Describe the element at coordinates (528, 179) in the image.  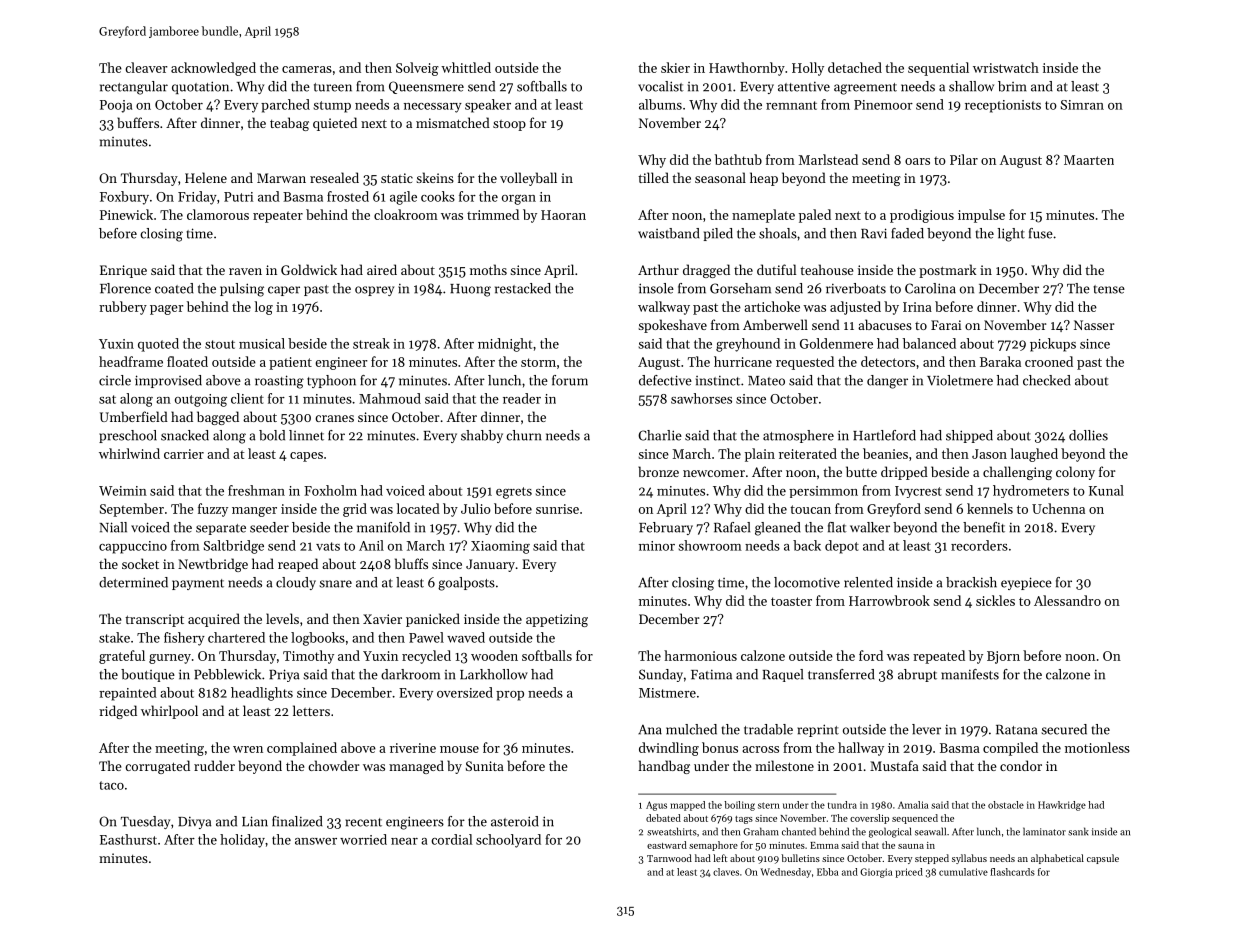
I see `volleyball` at that location.
